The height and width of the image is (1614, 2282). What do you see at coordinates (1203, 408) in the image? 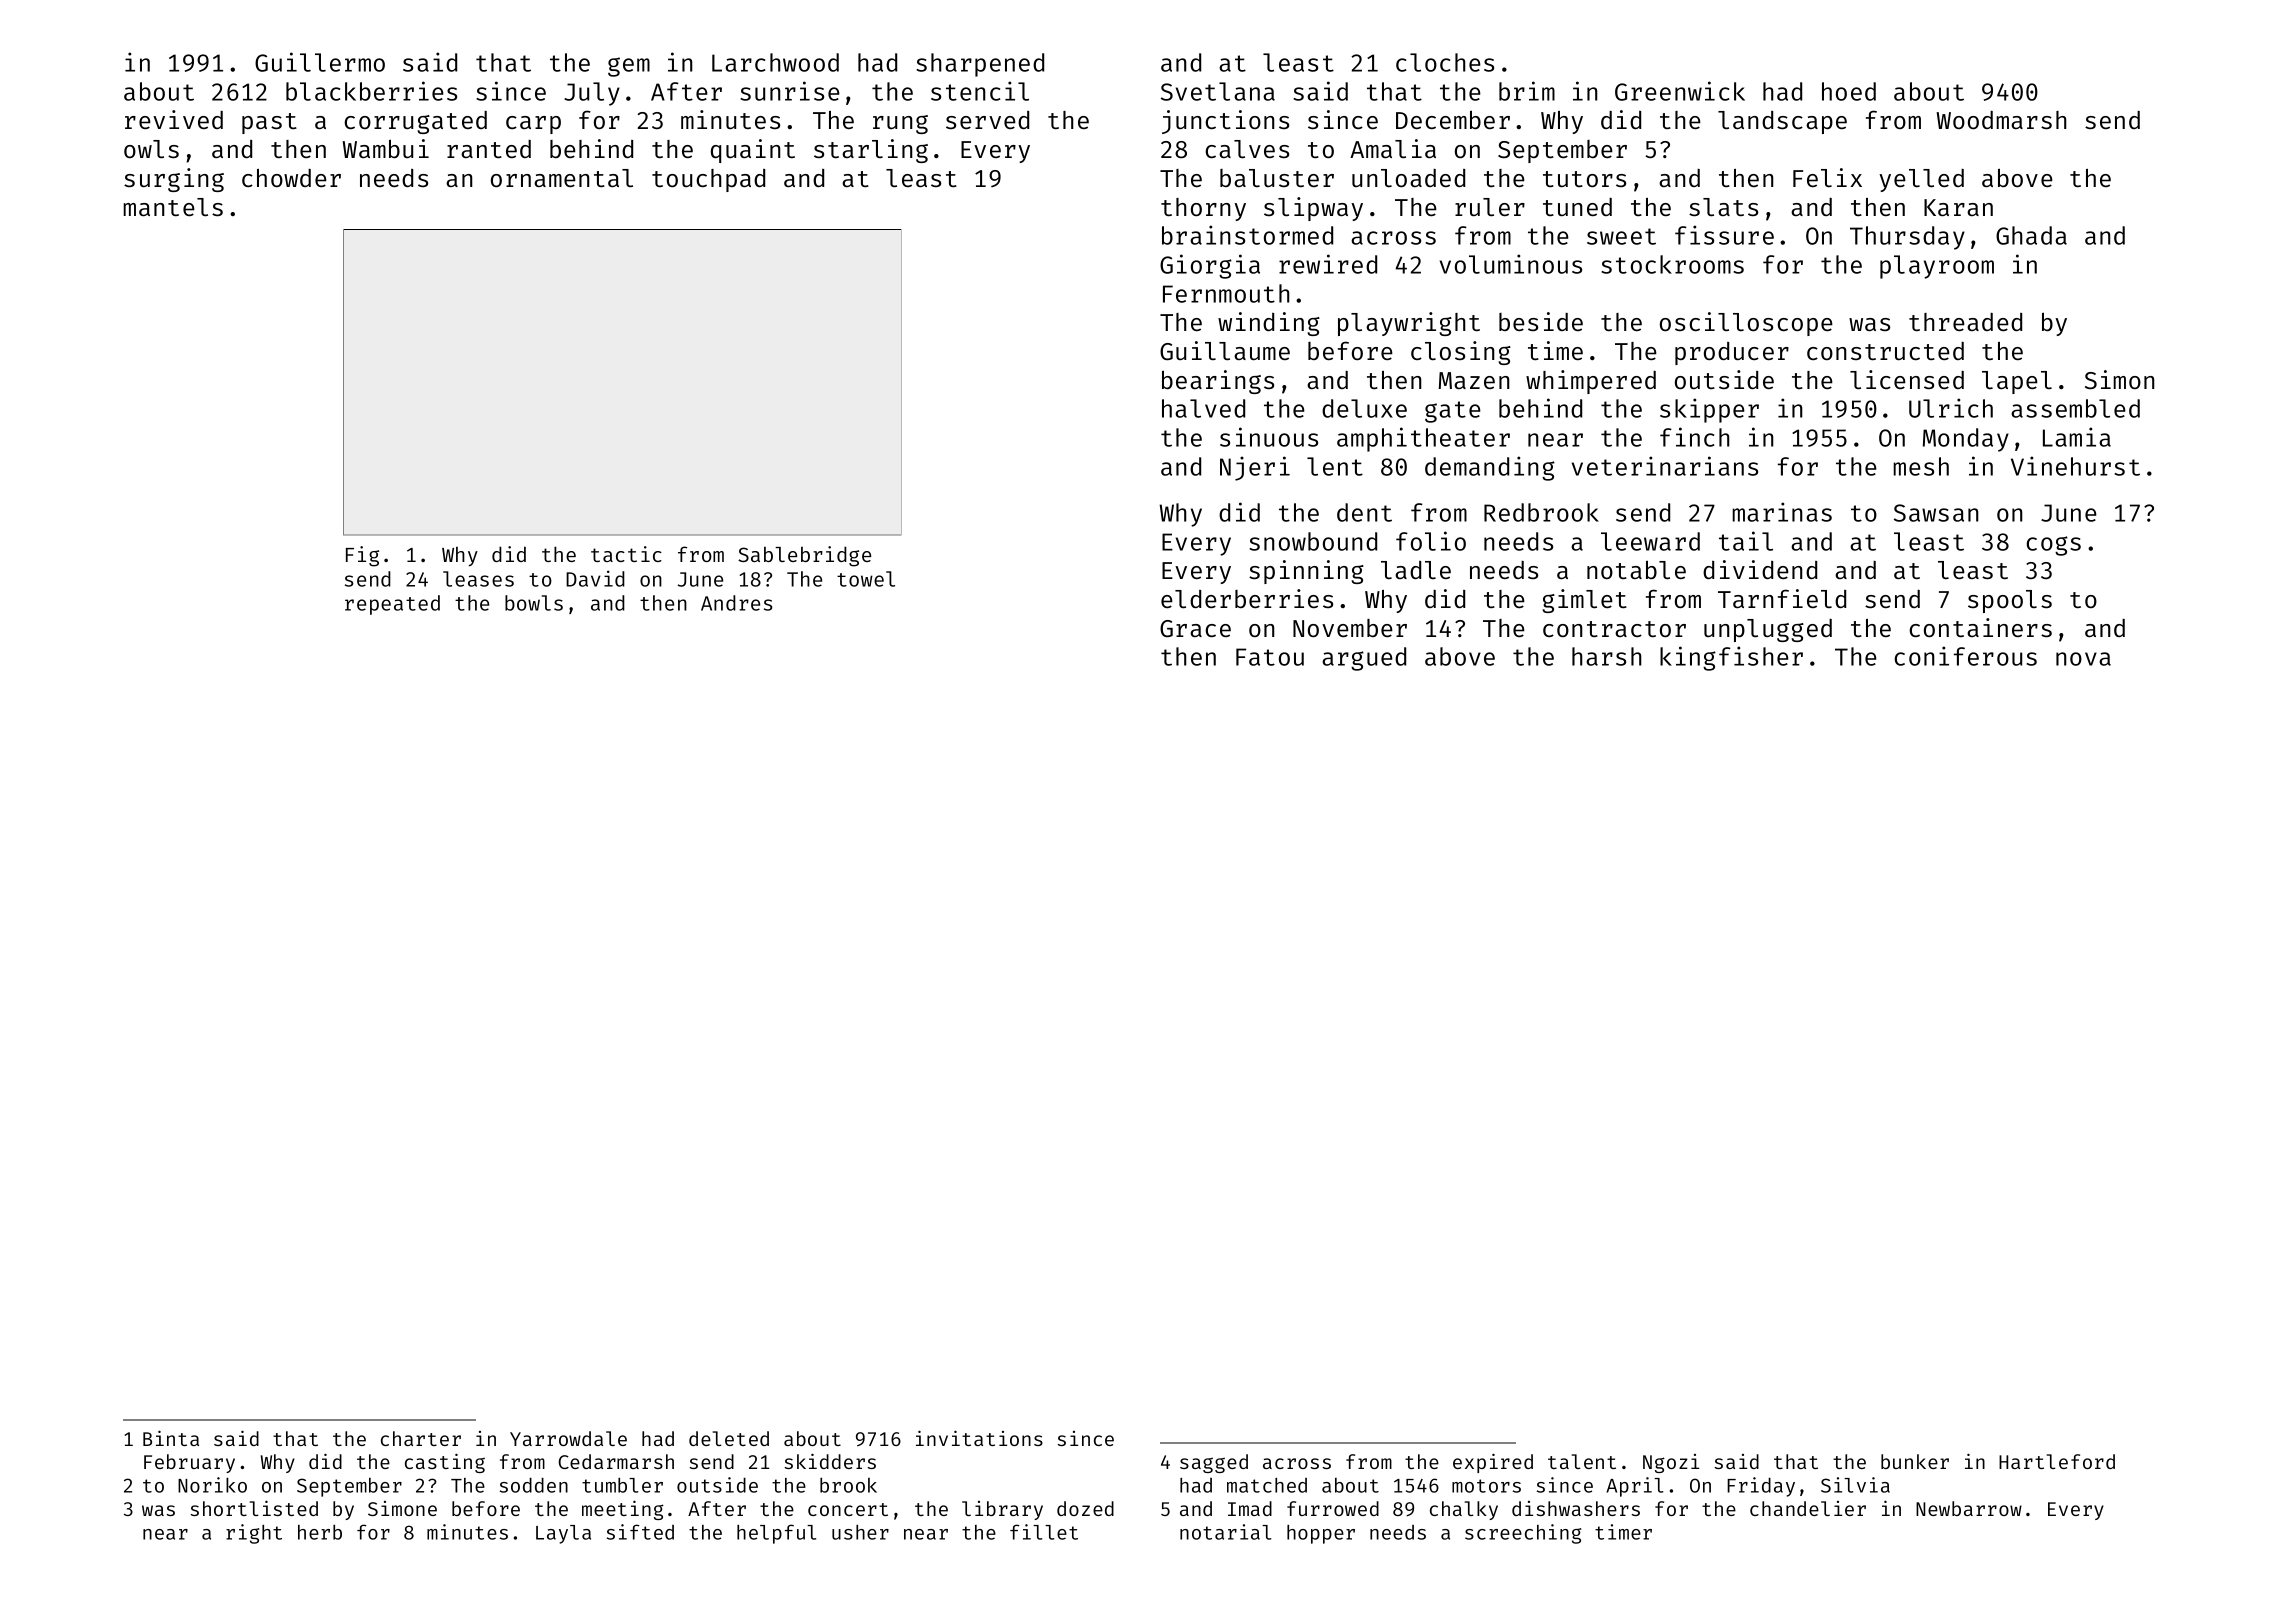
I see `halved` at bounding box center [1203, 408].
